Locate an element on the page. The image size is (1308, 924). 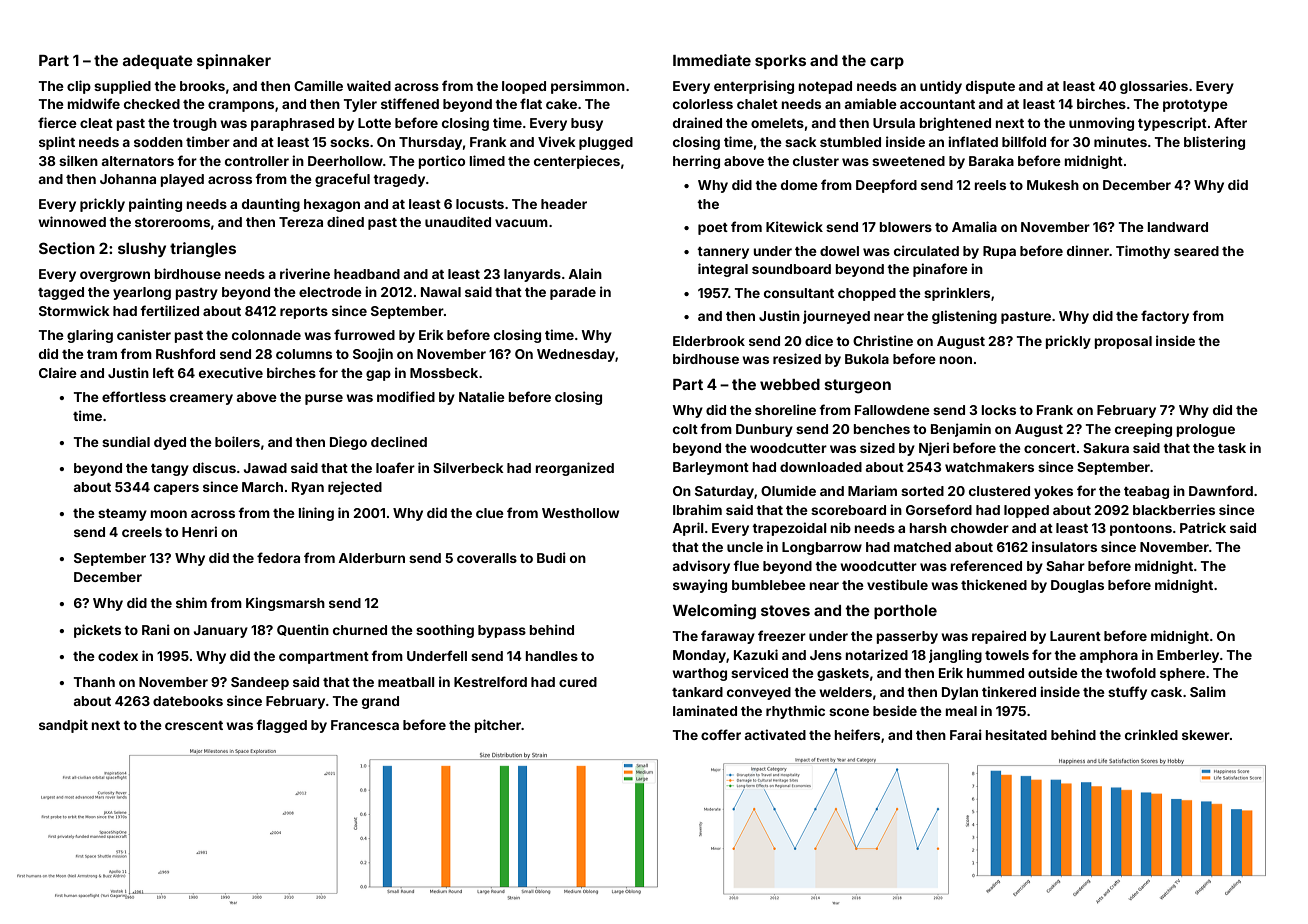
waited is located at coordinates (369, 85).
